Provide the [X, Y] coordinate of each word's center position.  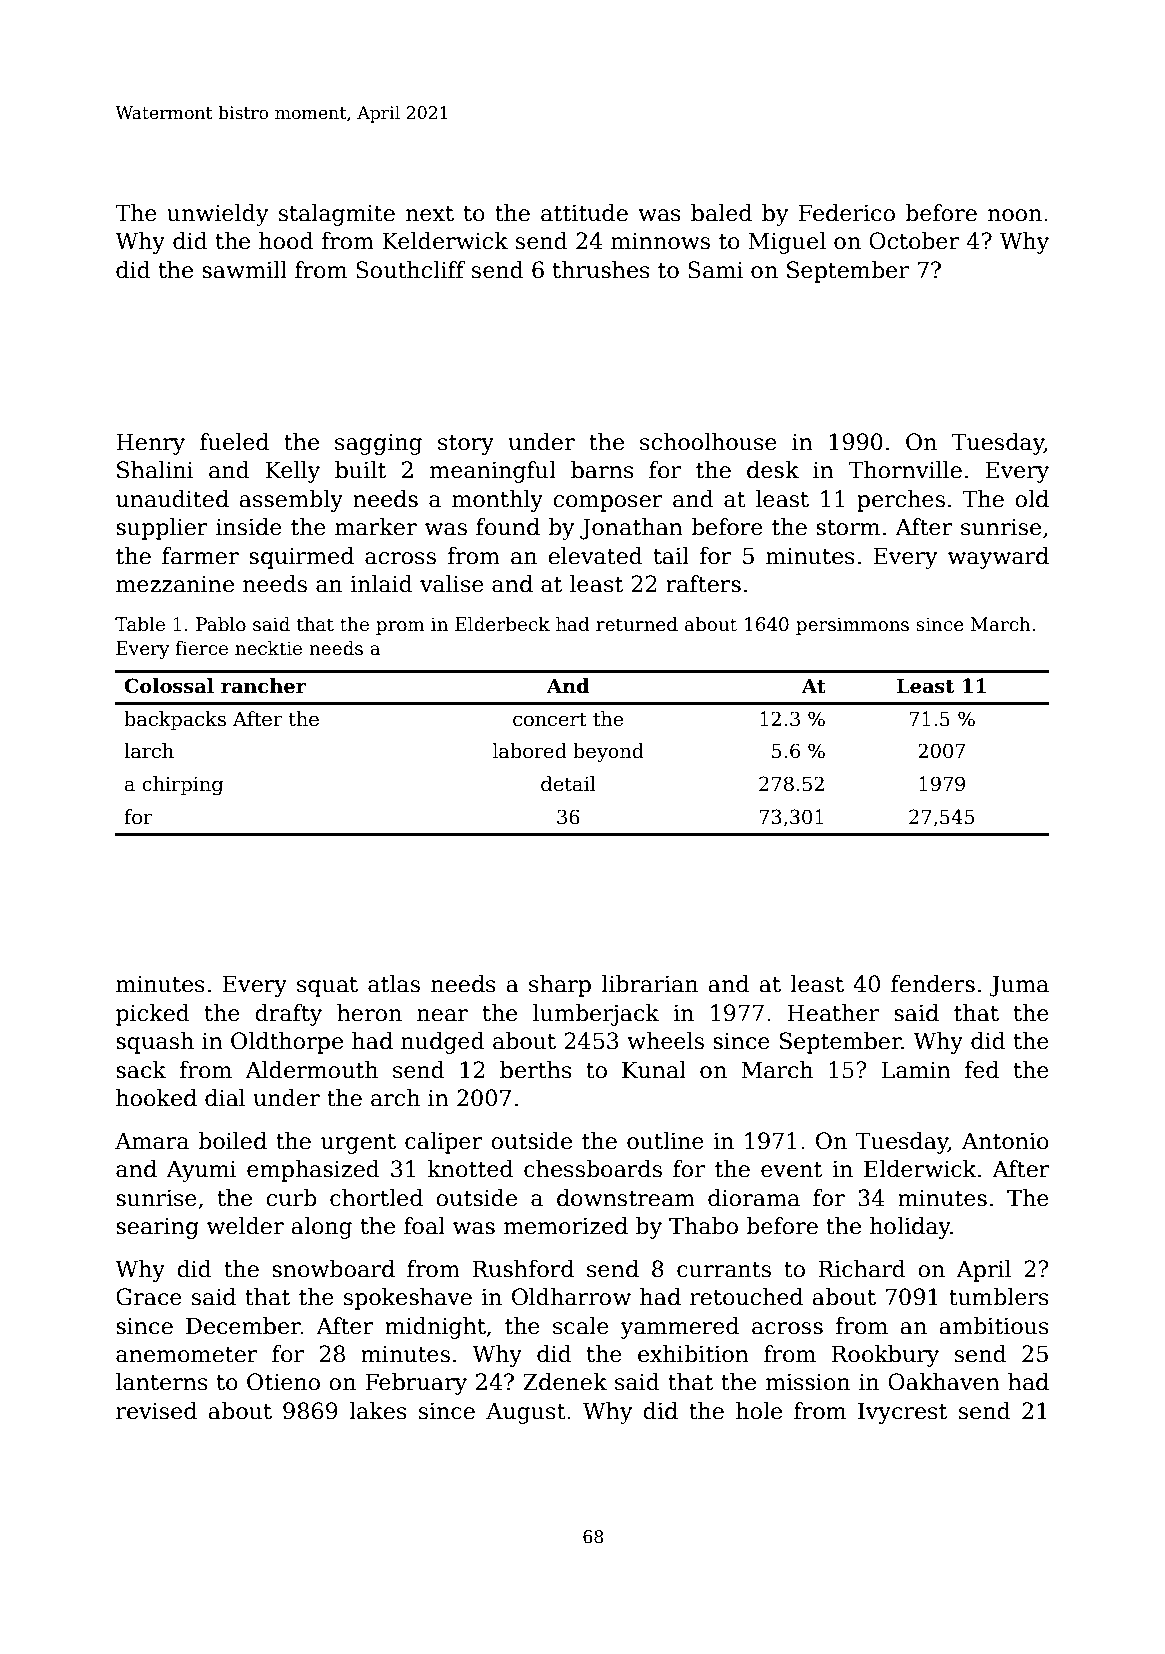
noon [1015, 215]
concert [549, 720]
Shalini [155, 470]
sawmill [244, 270]
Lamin [916, 1070]
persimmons [852, 626]
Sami [715, 270]
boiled [232, 1141]
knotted [470, 1169]
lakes [378, 1411]
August [526, 1413]
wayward [998, 558]
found [508, 527]
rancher [263, 686]
